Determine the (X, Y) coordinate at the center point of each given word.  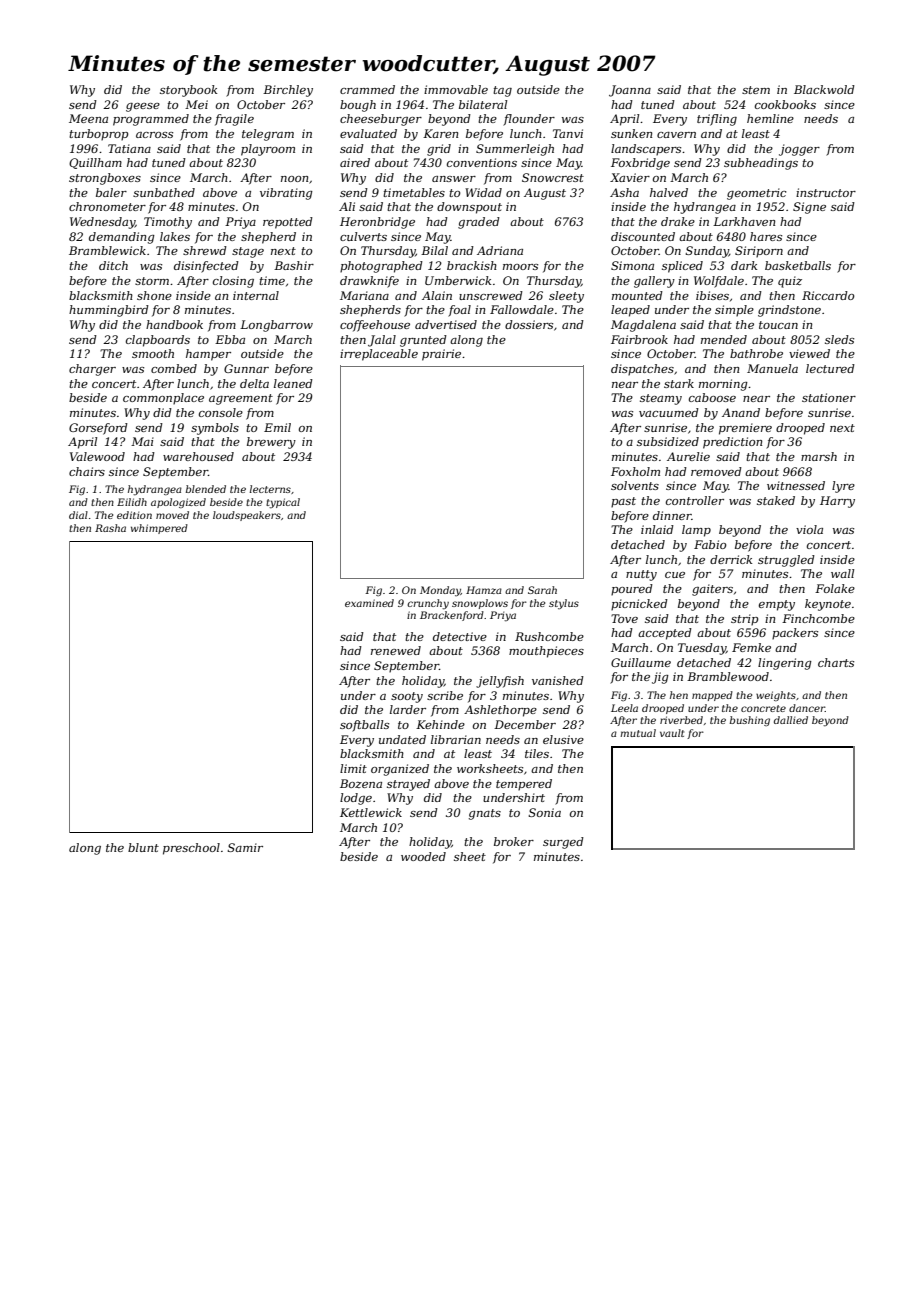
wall (842, 573)
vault (672, 733)
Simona (632, 265)
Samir (245, 847)
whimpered (159, 529)
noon (294, 179)
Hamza (484, 590)
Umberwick (458, 280)
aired (355, 162)
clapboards (158, 341)
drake (678, 221)
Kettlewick (371, 812)
